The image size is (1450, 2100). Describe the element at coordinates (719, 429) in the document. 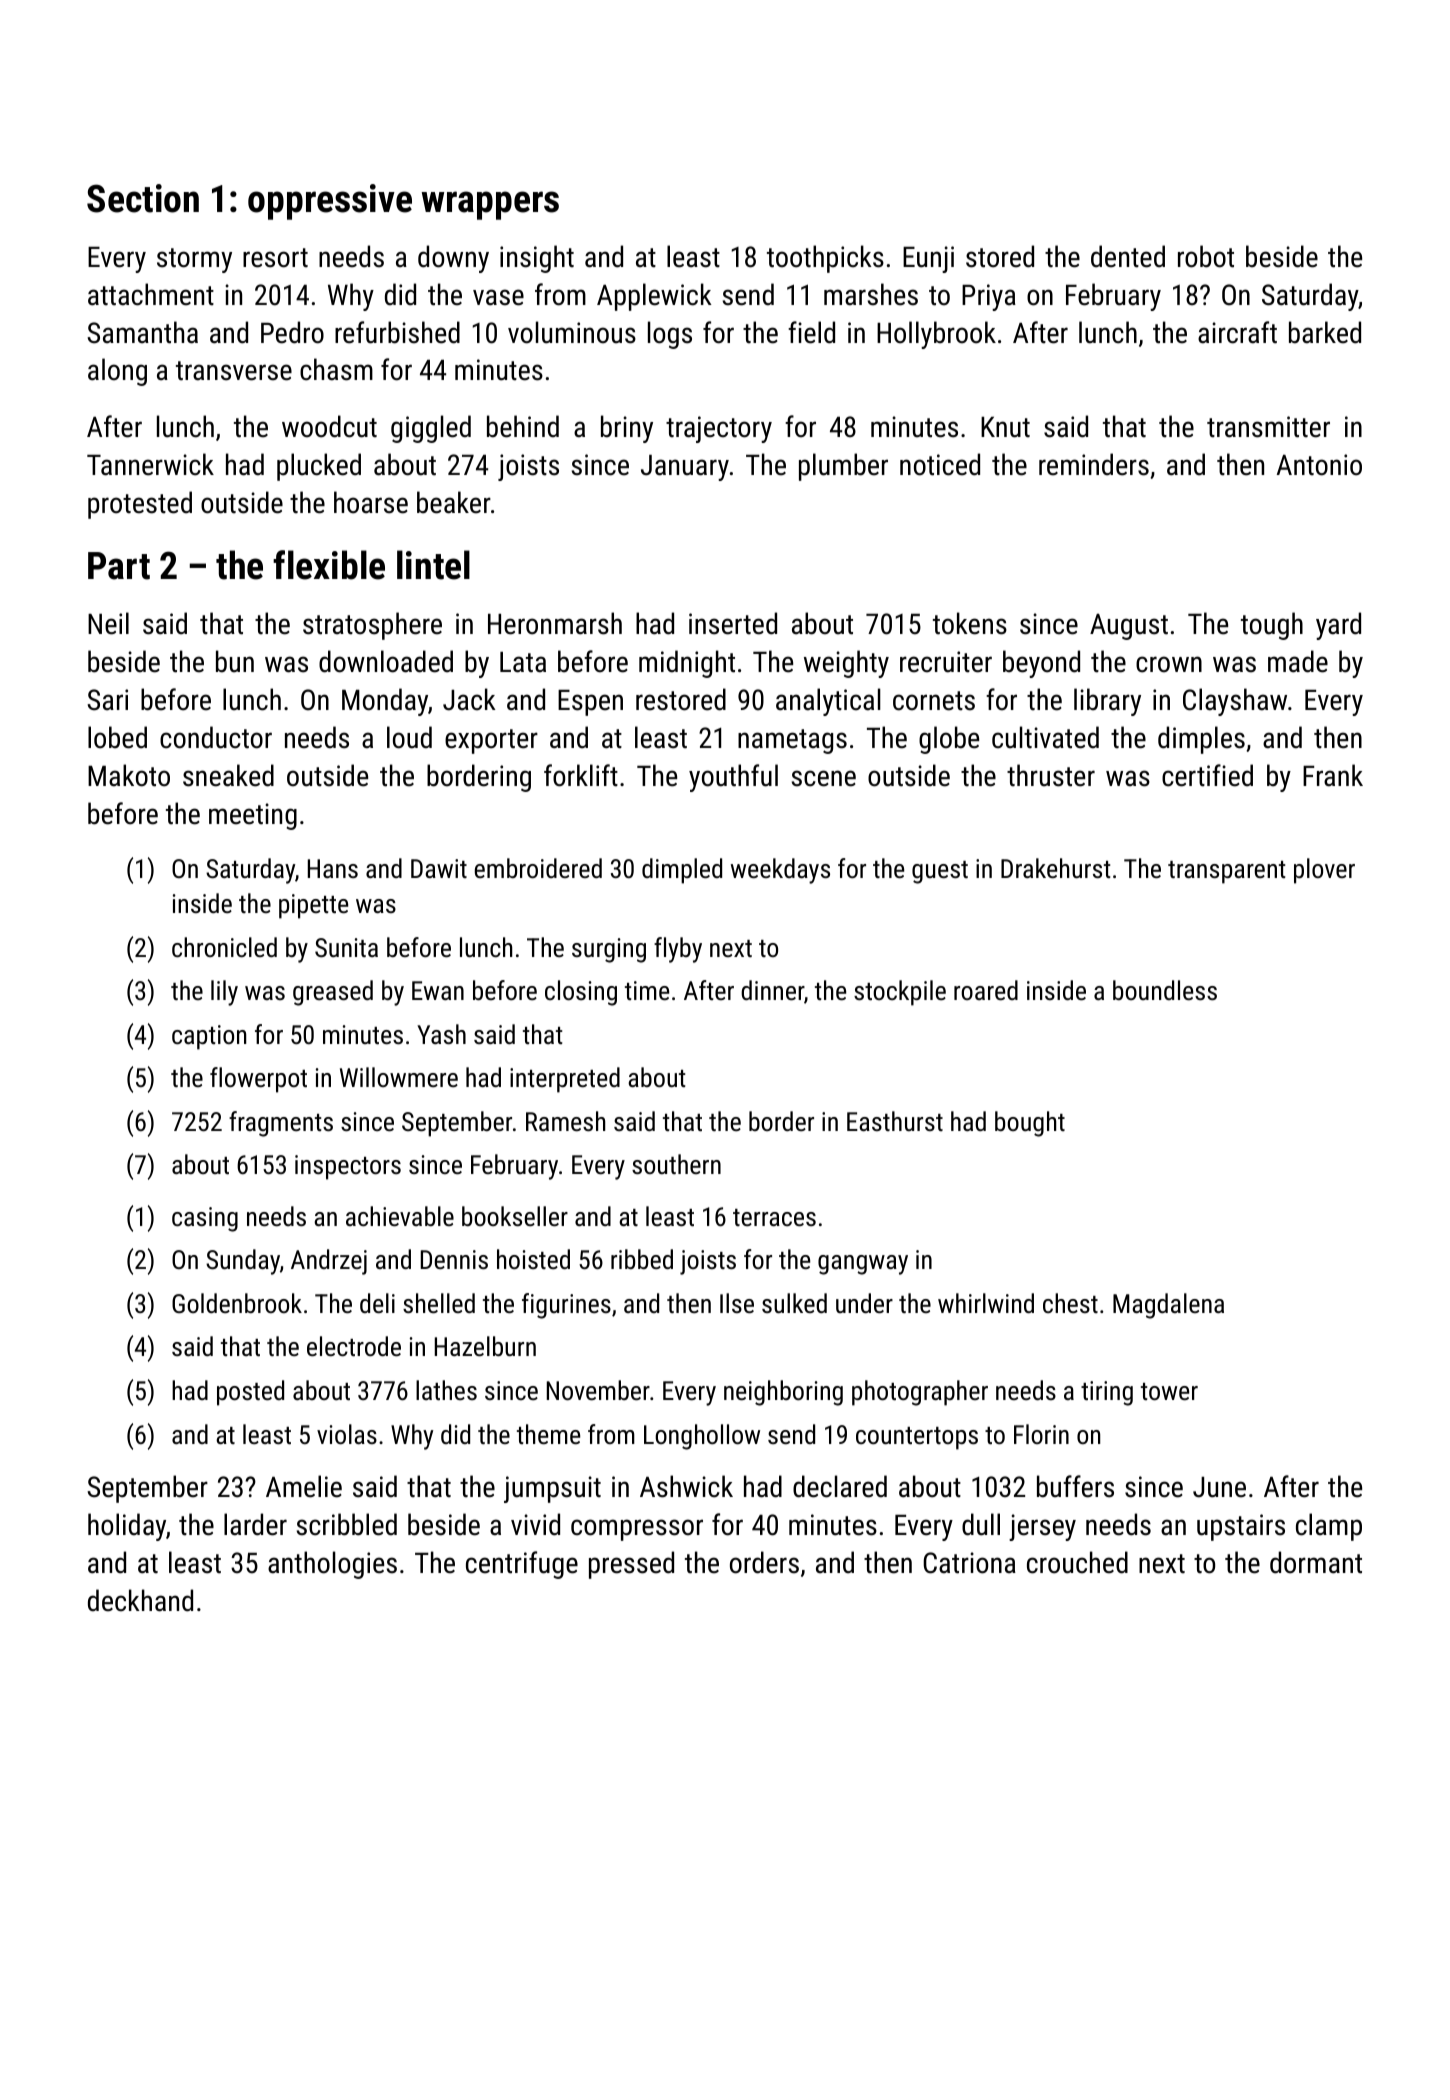

I see `trajectory` at that location.
